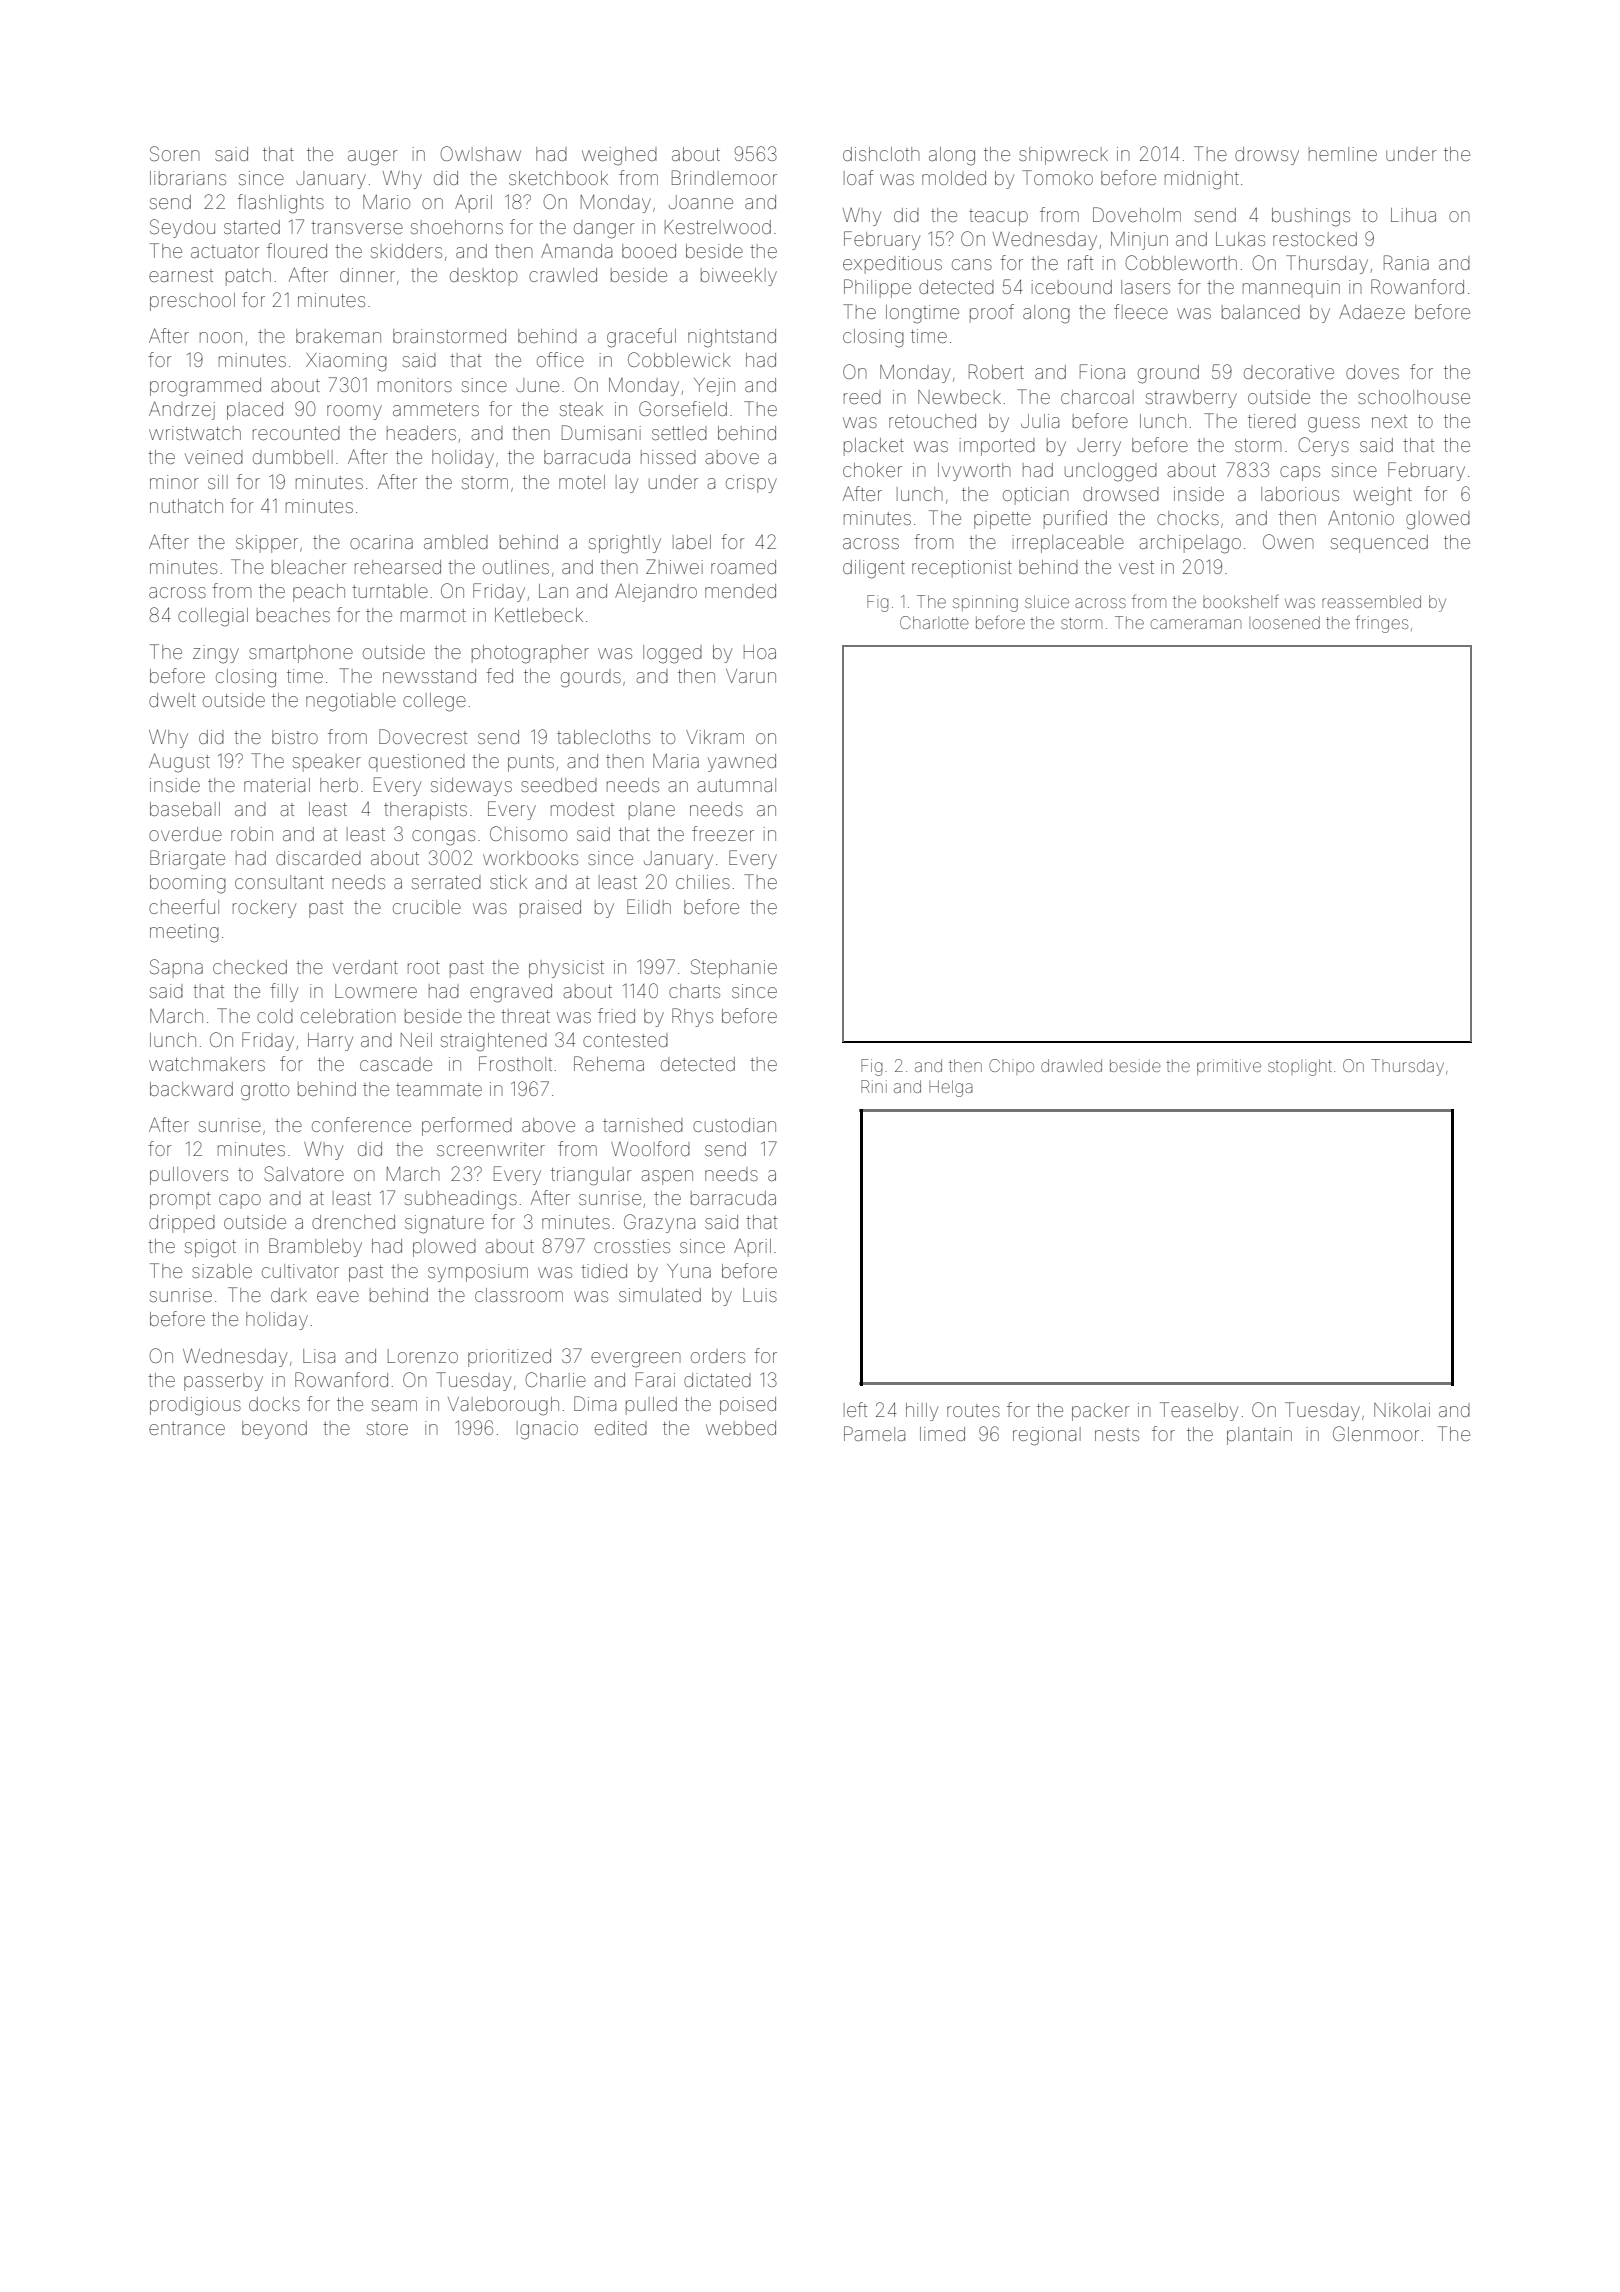  What do you see at coordinates (1139, 241) in the page?
I see `Minjun` at bounding box center [1139, 241].
